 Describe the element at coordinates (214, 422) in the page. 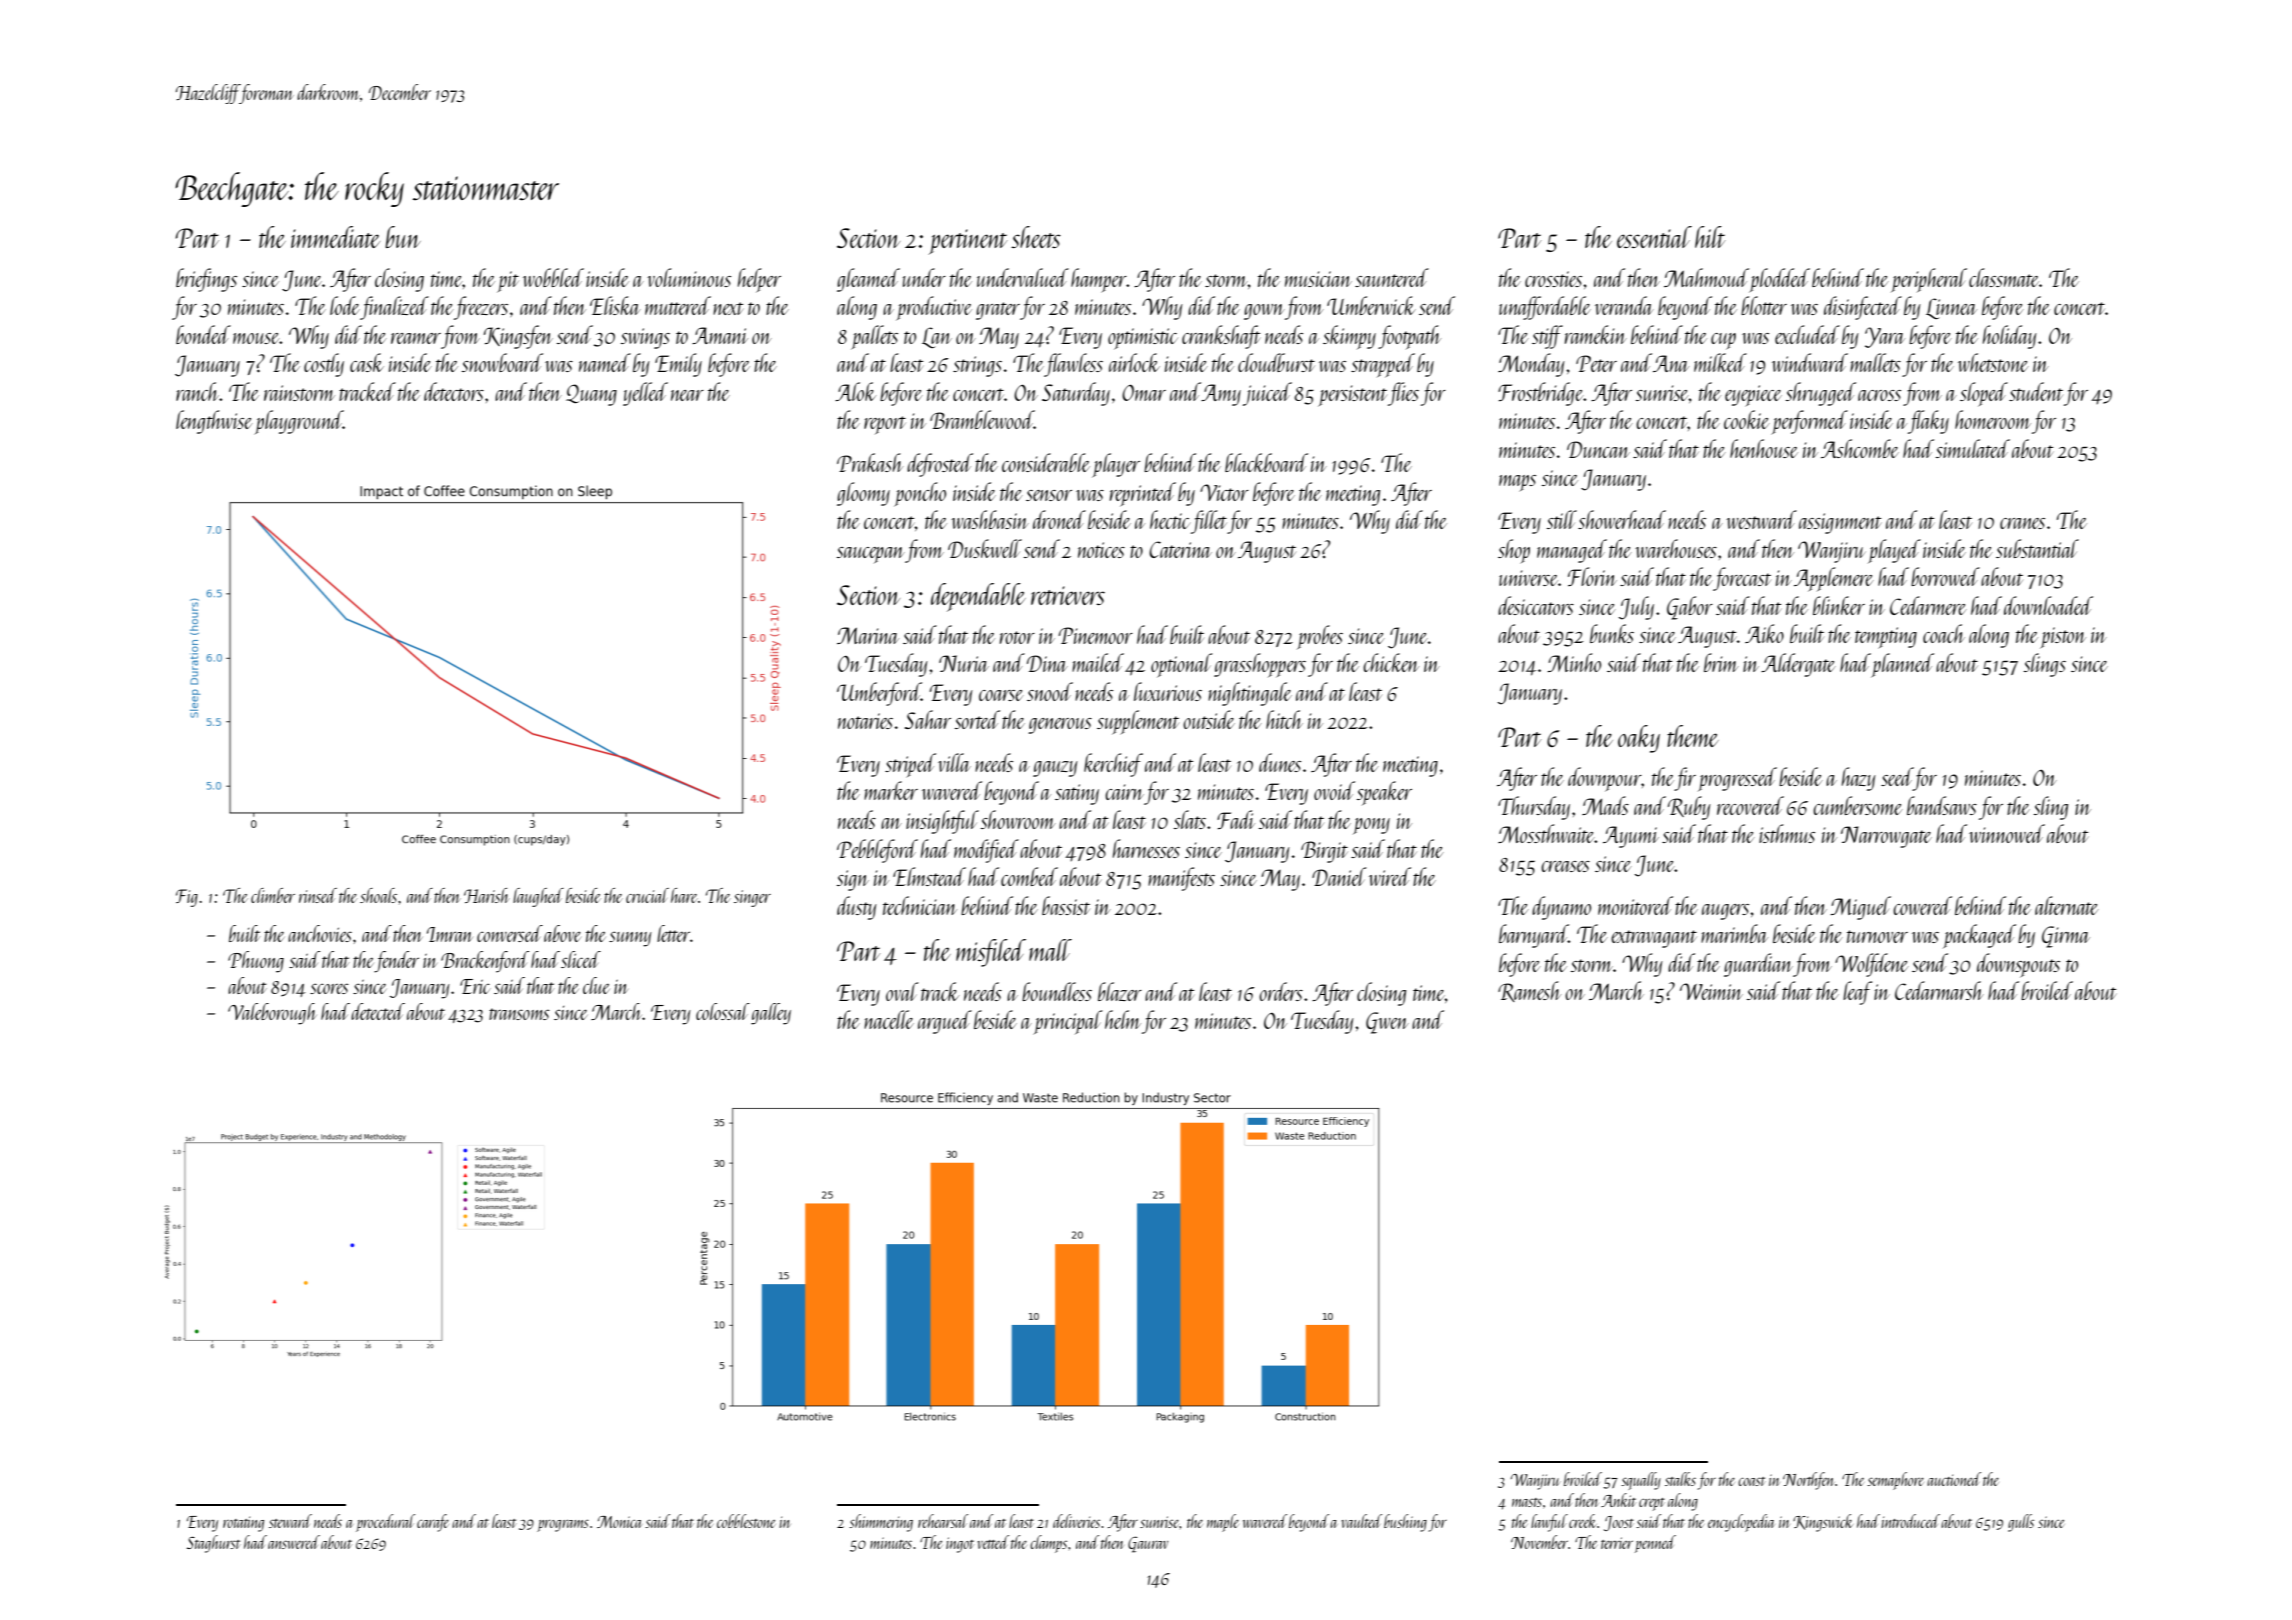

I see `lengthwise` at that location.
